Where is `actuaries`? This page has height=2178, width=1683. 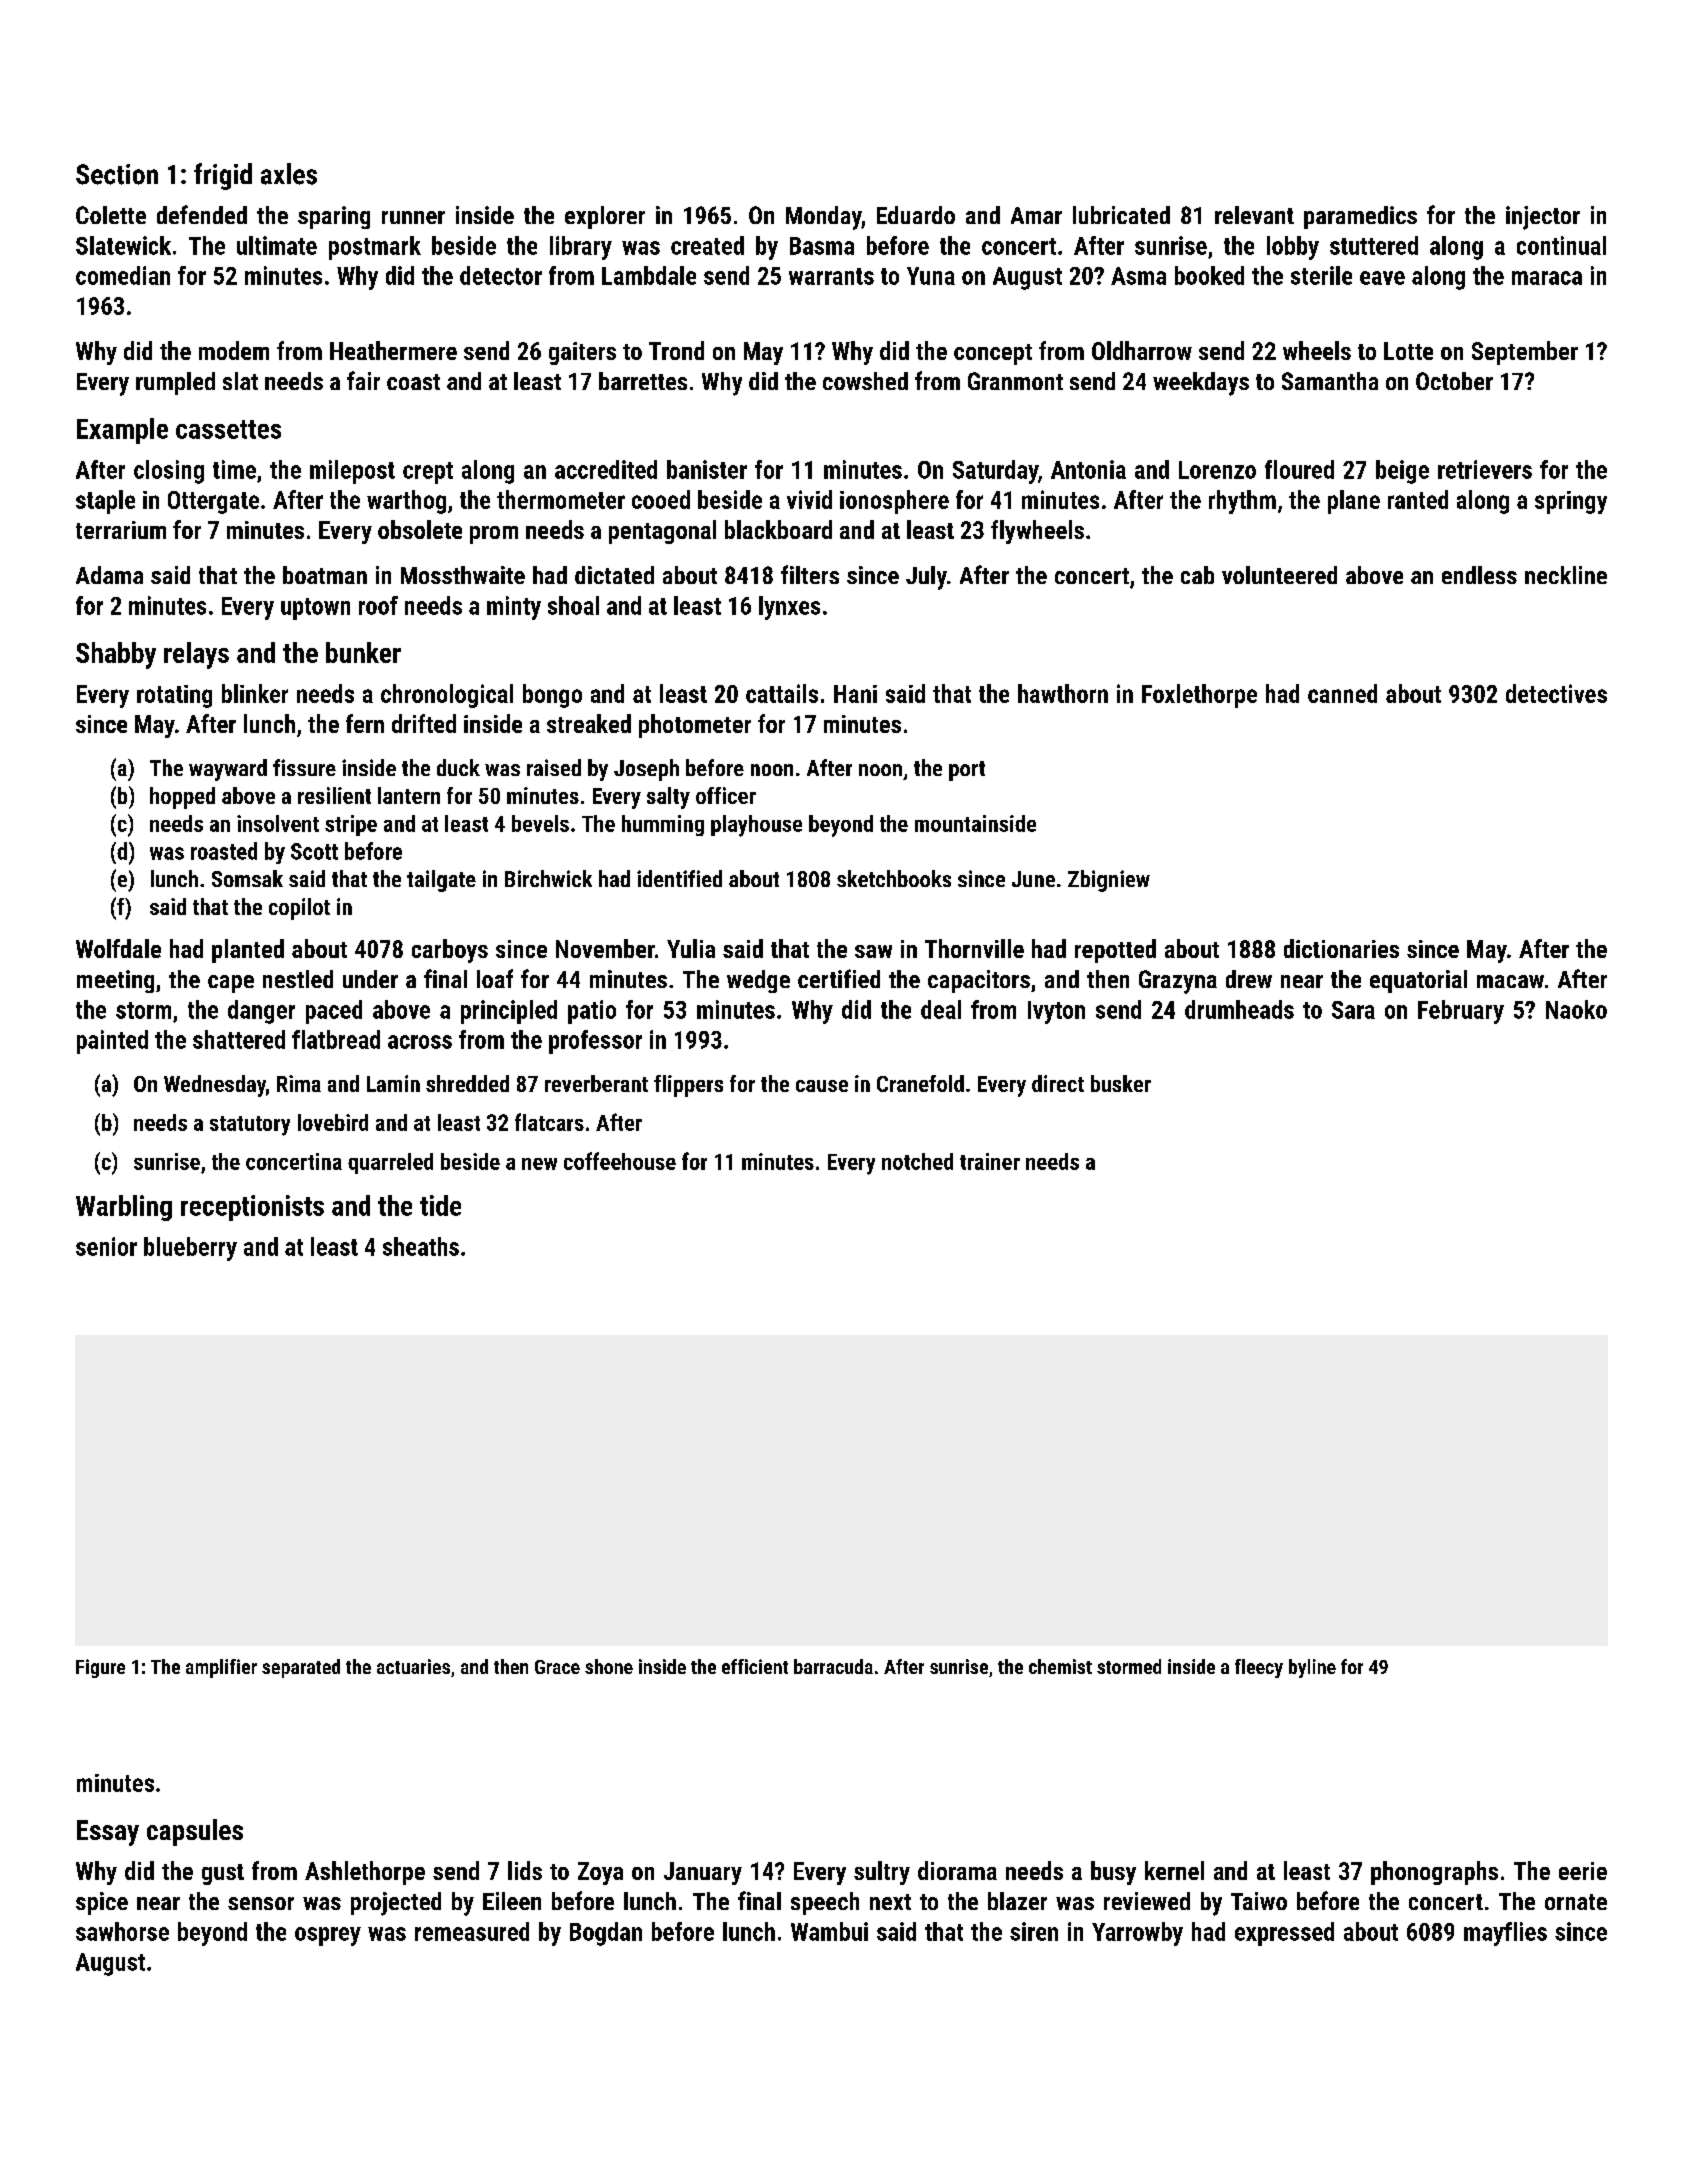
actuaries is located at coordinates (413, 1666).
